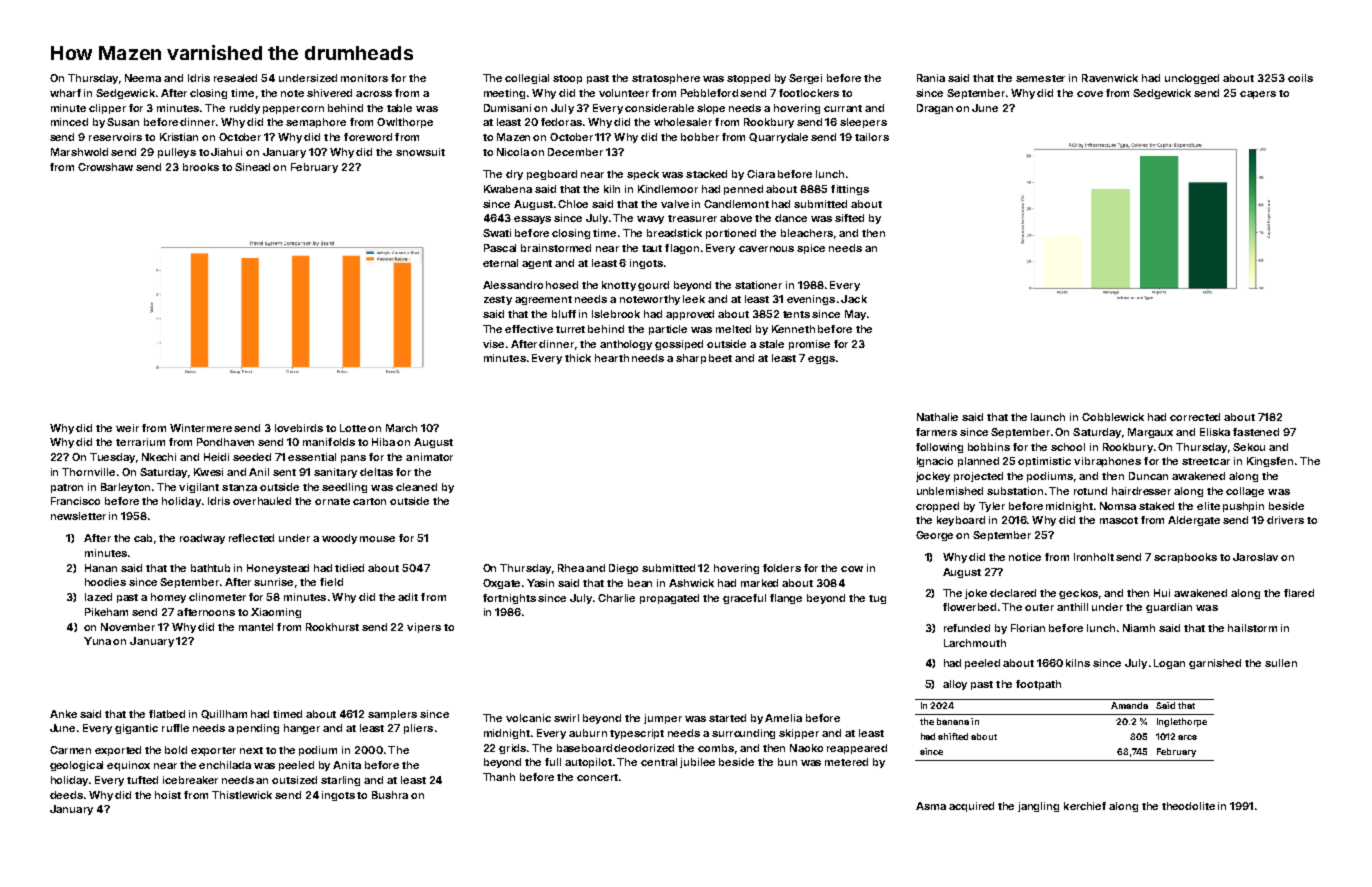 The image size is (1372, 887). Describe the element at coordinates (500, 248) in the image. I see `Pascal` at that location.
